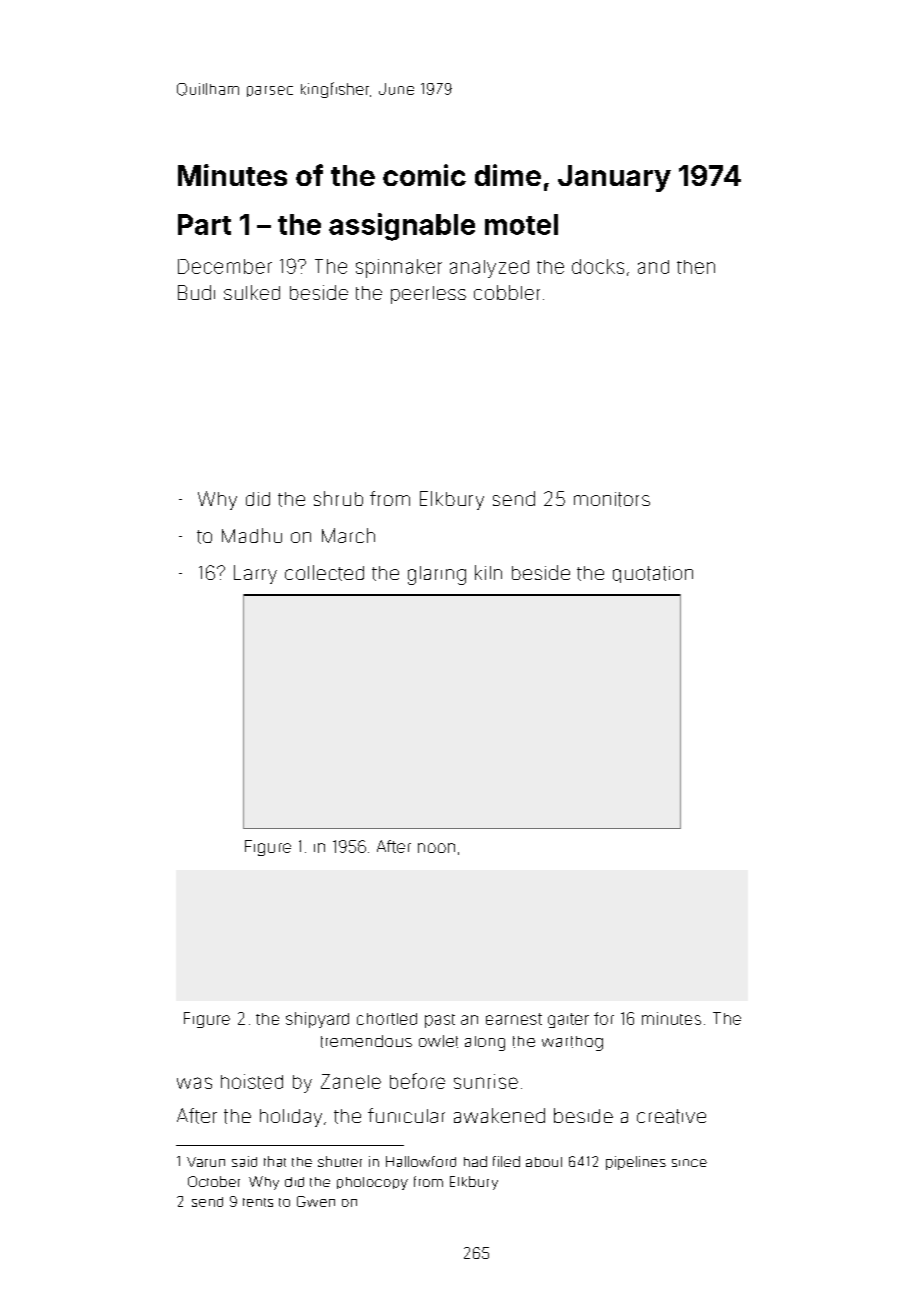 The width and height of the screenshot is (924, 1311). What do you see at coordinates (572, 1043) in the screenshot?
I see `warthog` at bounding box center [572, 1043].
